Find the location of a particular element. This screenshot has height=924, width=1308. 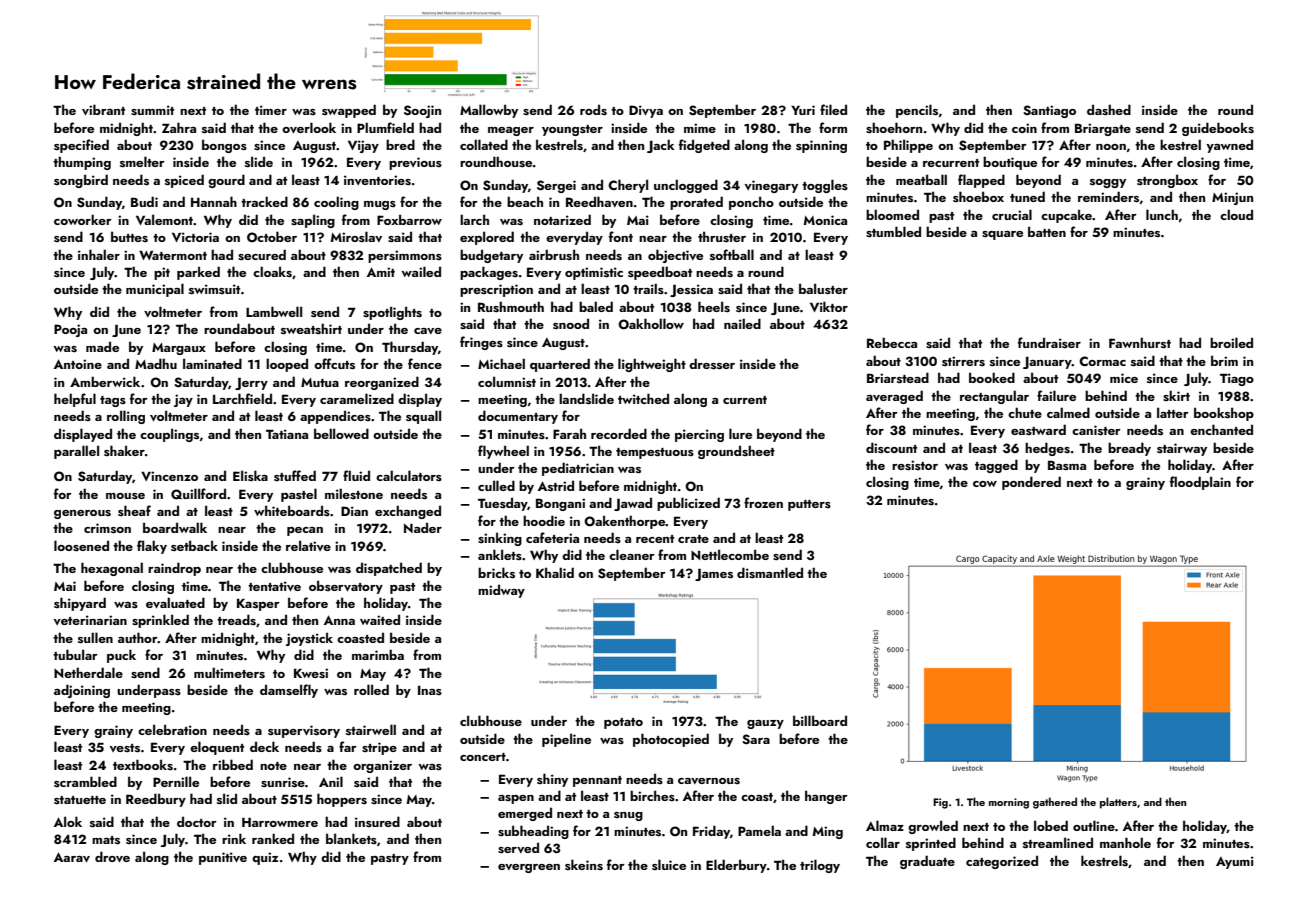

Netherdale is located at coordinates (88, 672).
